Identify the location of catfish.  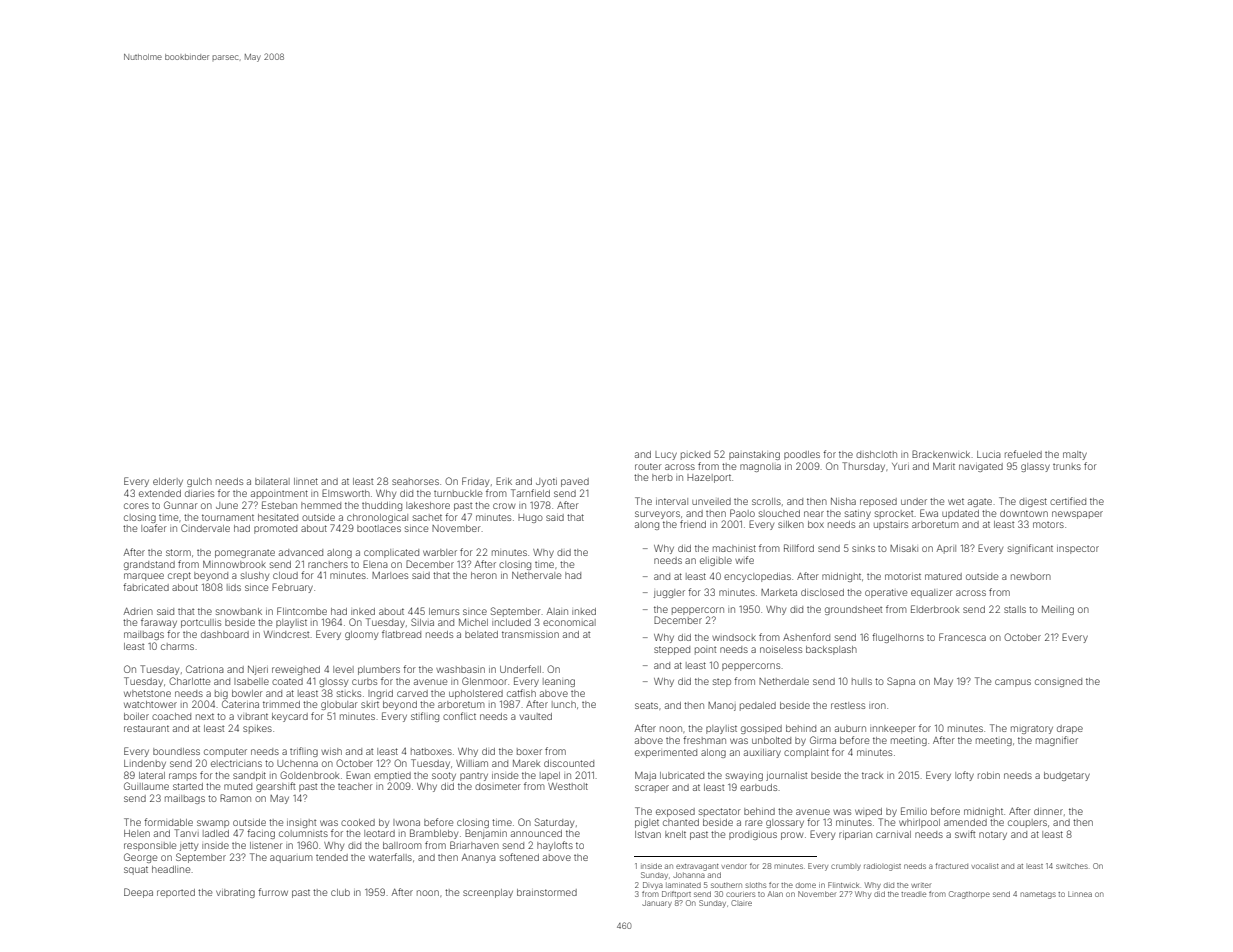
(521, 693).
